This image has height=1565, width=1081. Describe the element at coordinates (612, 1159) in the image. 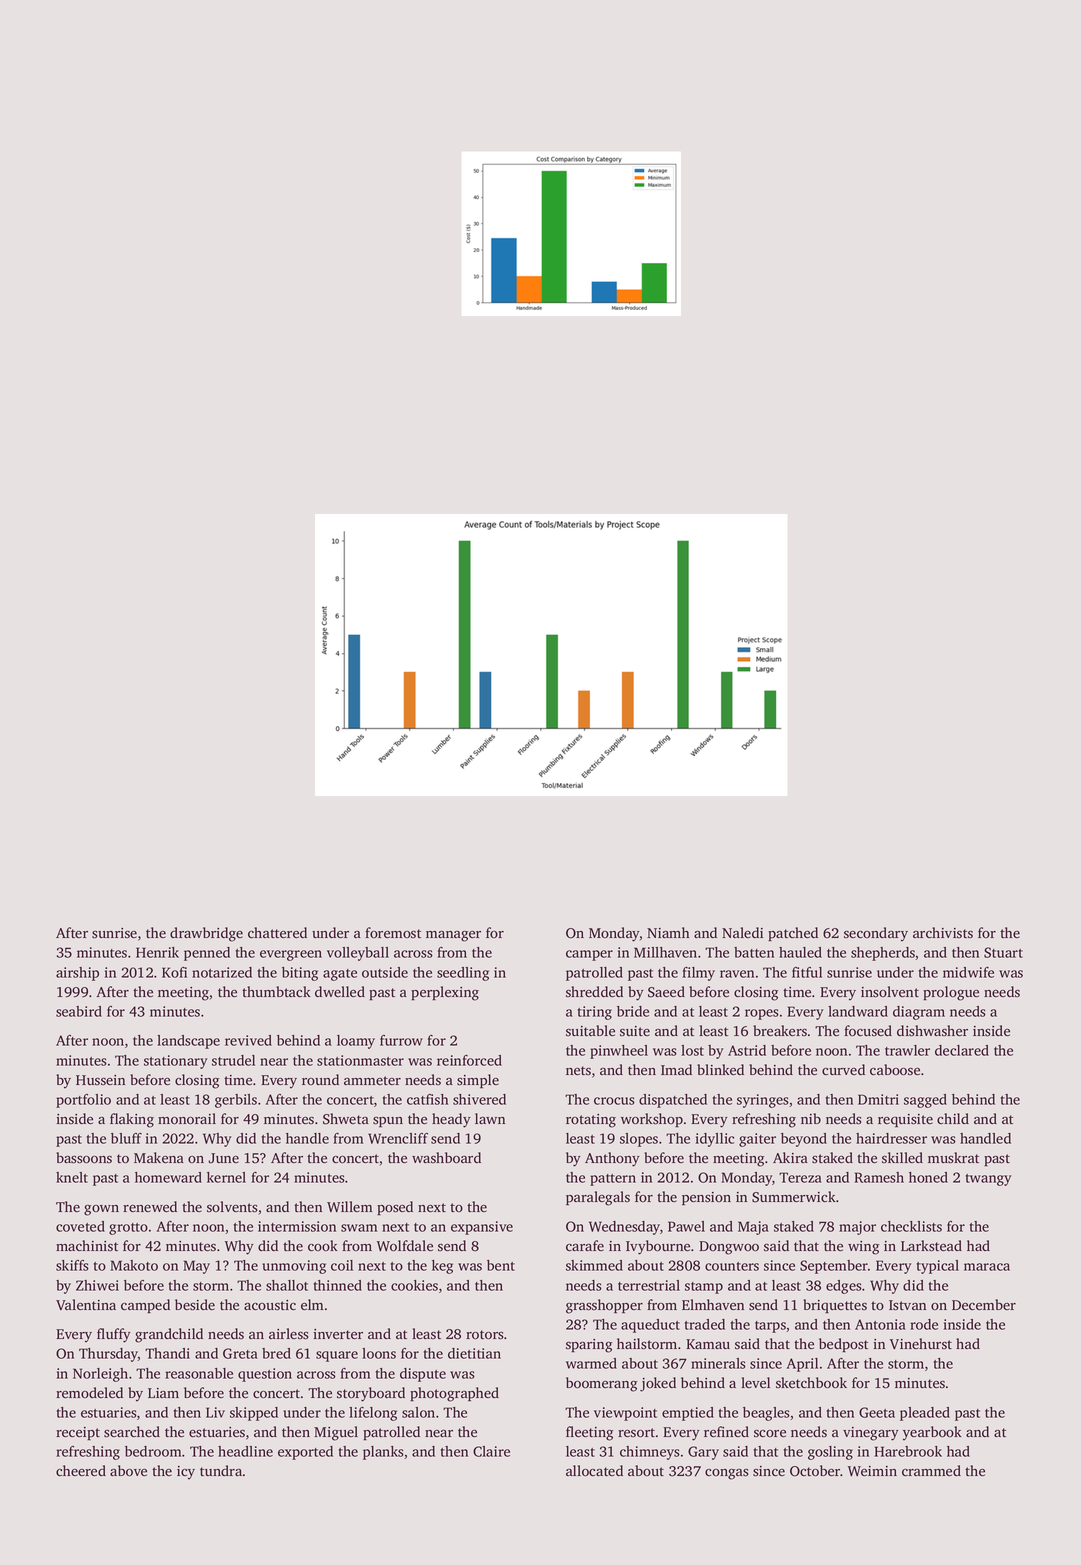

I see `Anthony` at that location.
